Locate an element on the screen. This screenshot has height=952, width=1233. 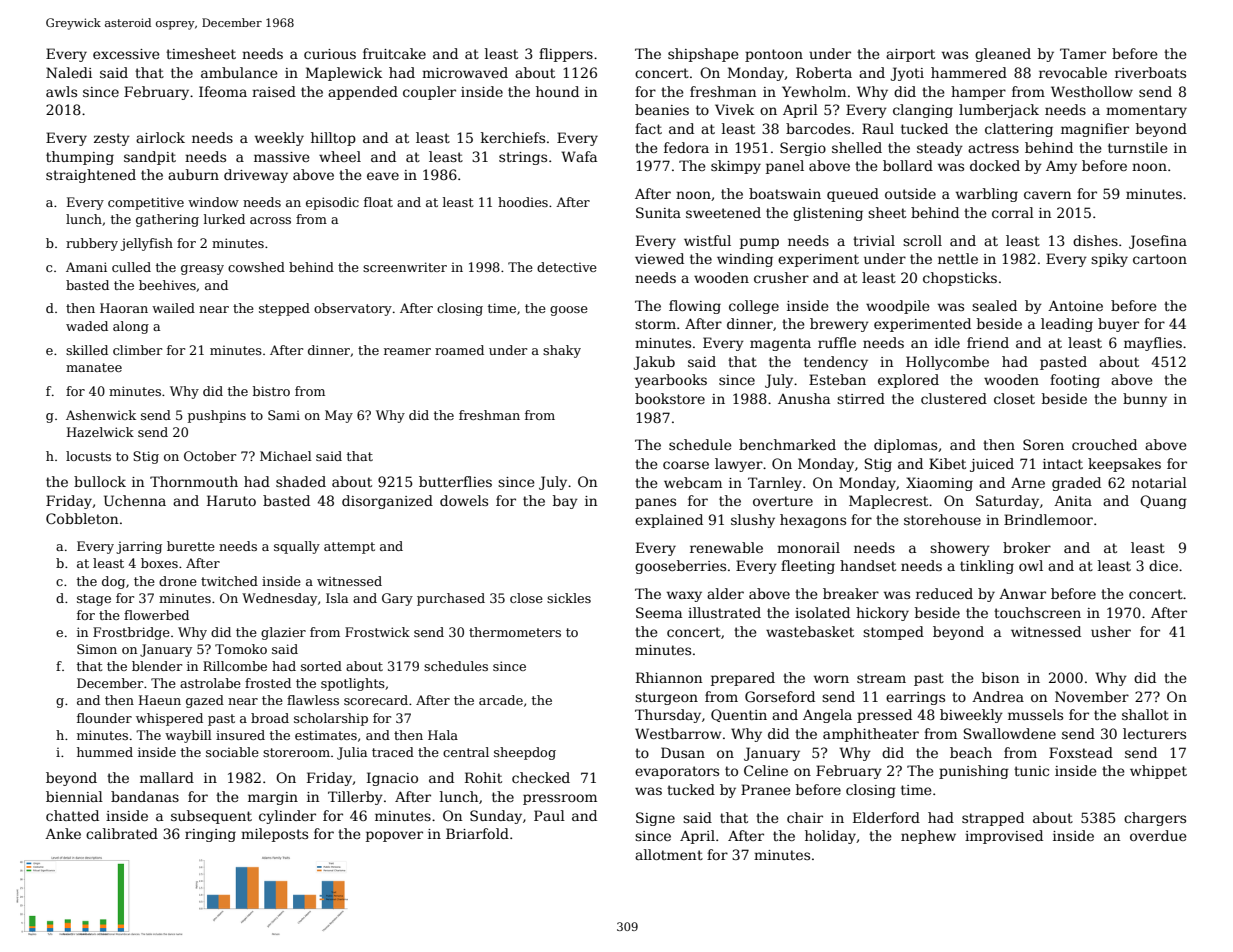
clanging is located at coordinates (923, 111).
